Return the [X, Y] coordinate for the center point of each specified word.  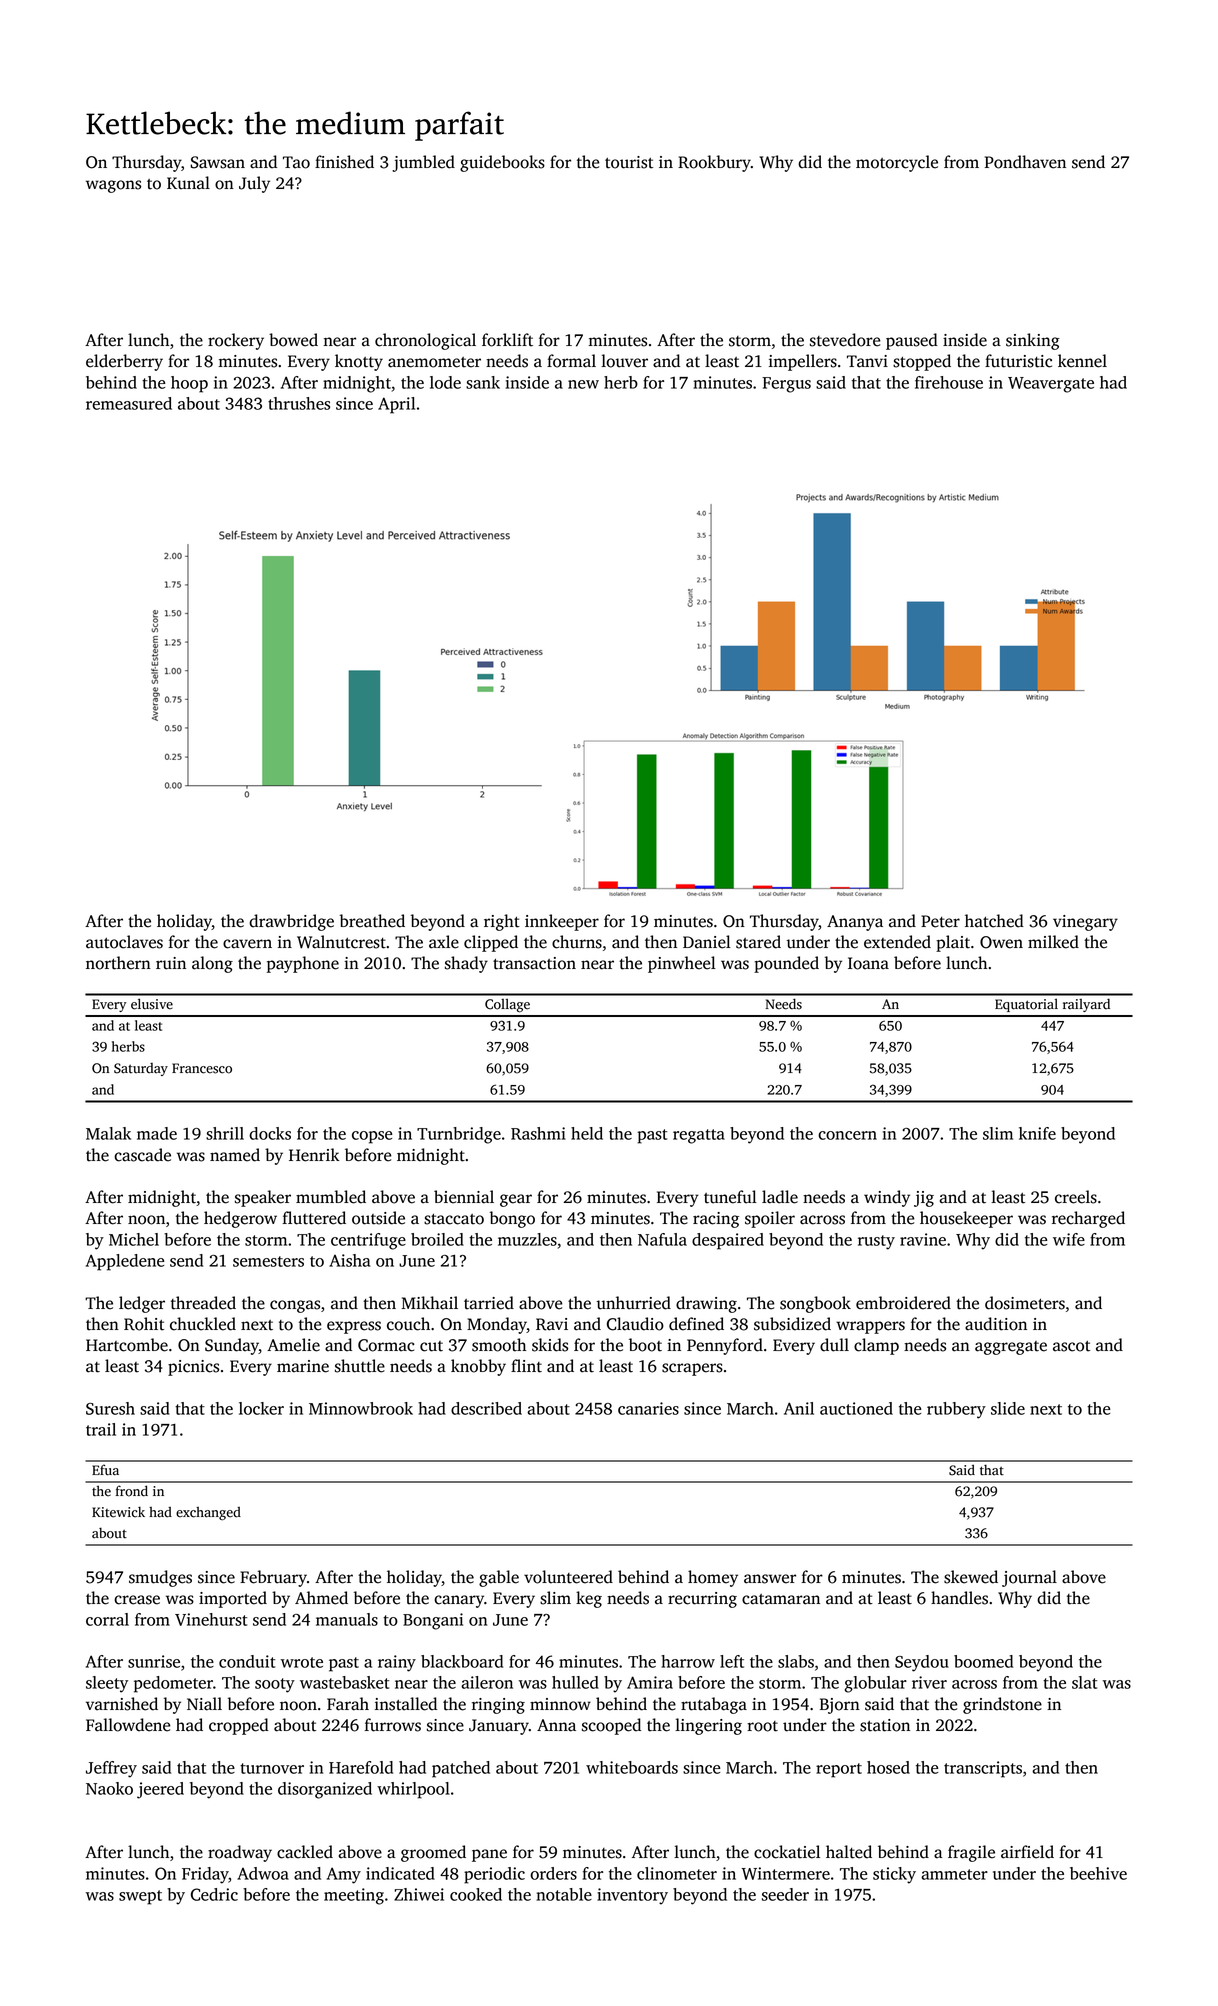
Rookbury [714, 163]
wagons [113, 186]
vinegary [1085, 923]
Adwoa [263, 1873]
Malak [108, 1133]
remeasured [129, 403]
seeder [785, 1894]
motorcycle [897, 163]
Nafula [662, 1239]
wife [1069, 1239]
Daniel [707, 942]
